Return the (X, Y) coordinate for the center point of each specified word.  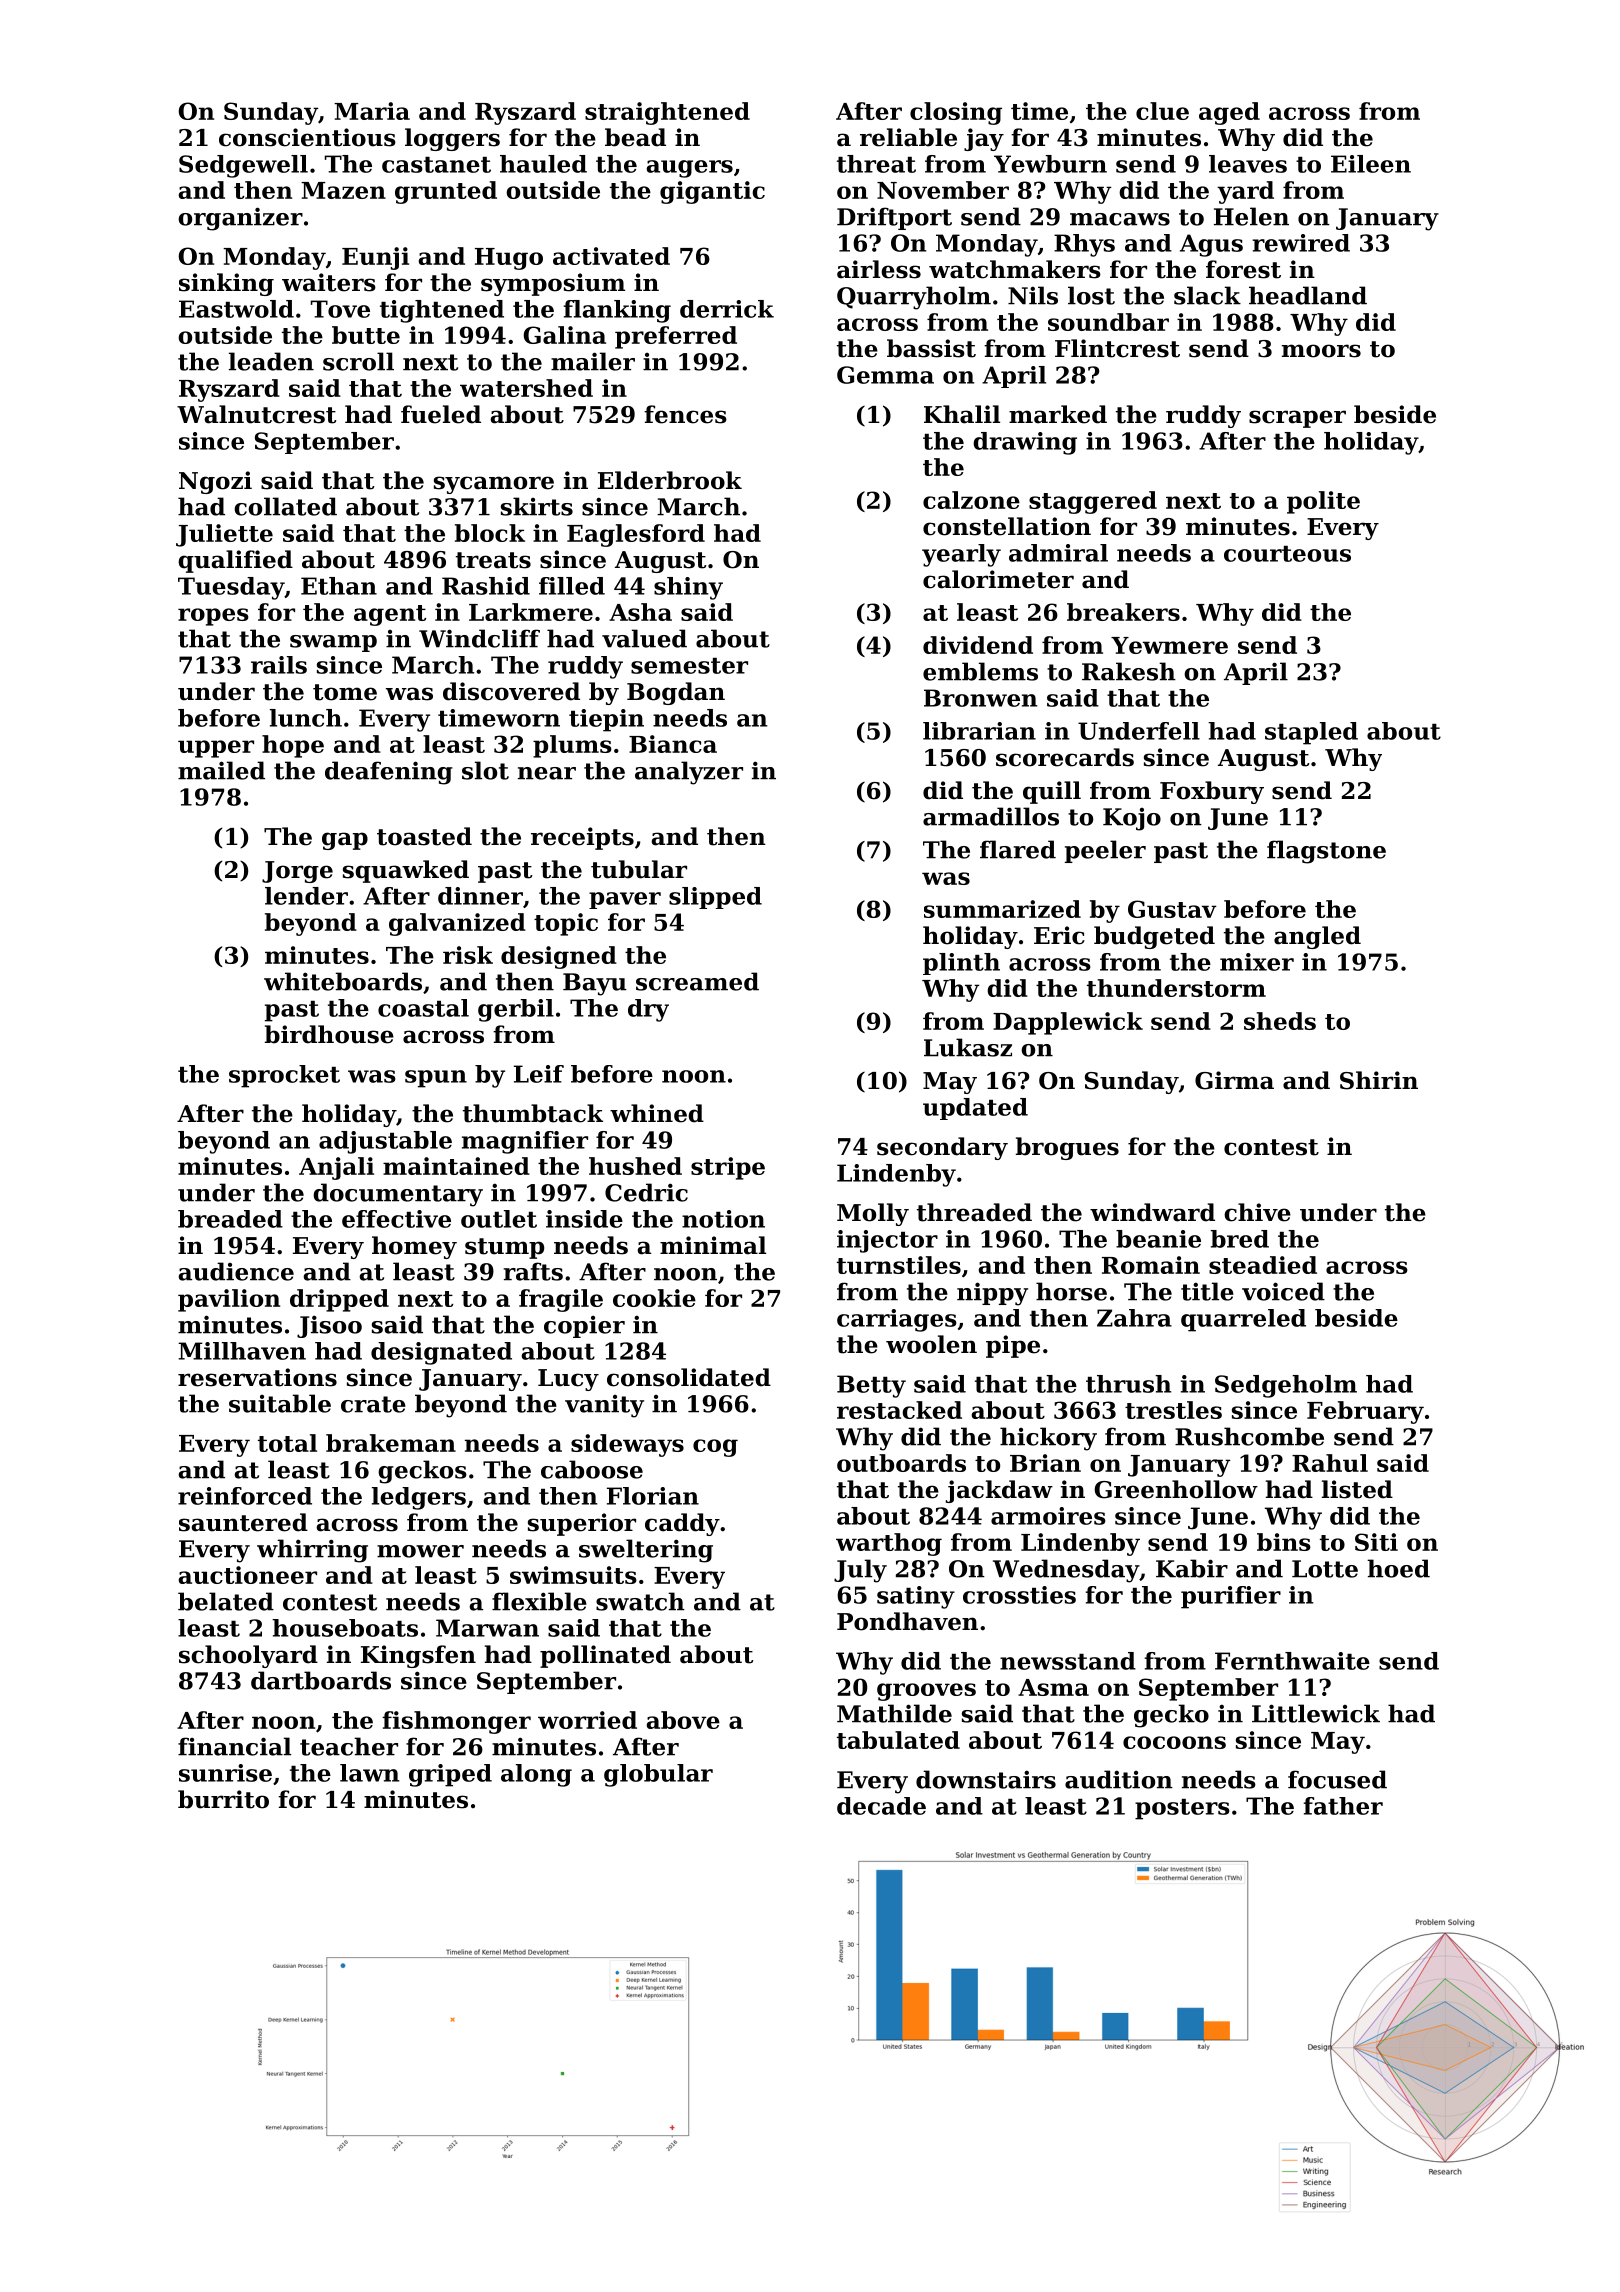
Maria (372, 111)
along (536, 1775)
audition (1119, 1779)
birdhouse (329, 1034)
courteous (1287, 554)
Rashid (486, 586)
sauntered (243, 1522)
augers (689, 169)
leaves (1248, 164)
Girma (1234, 1080)
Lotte (1325, 1569)
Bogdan (676, 693)
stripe (728, 1168)
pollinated (605, 1656)
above (683, 1720)
